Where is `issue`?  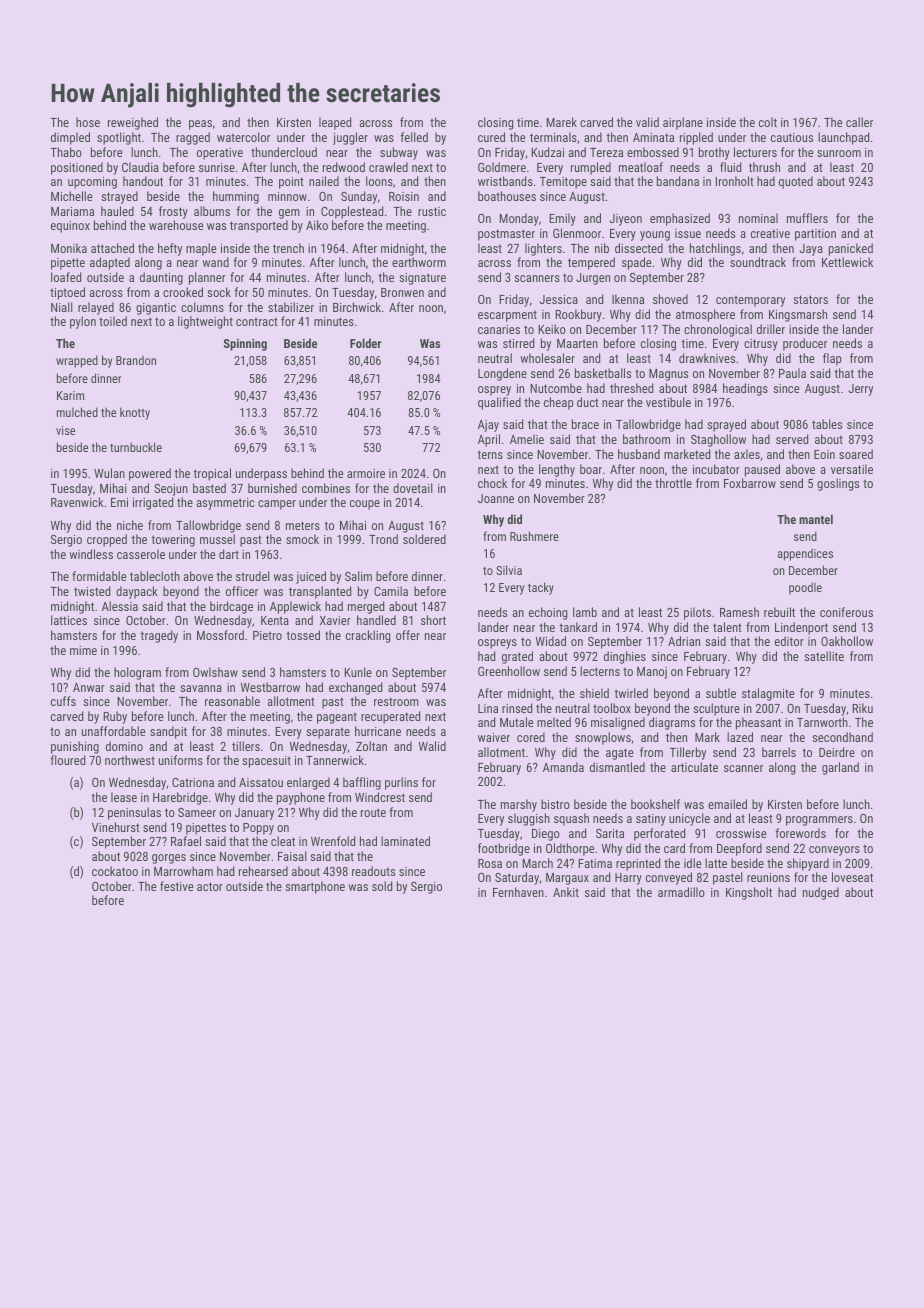 issue is located at coordinates (688, 233).
